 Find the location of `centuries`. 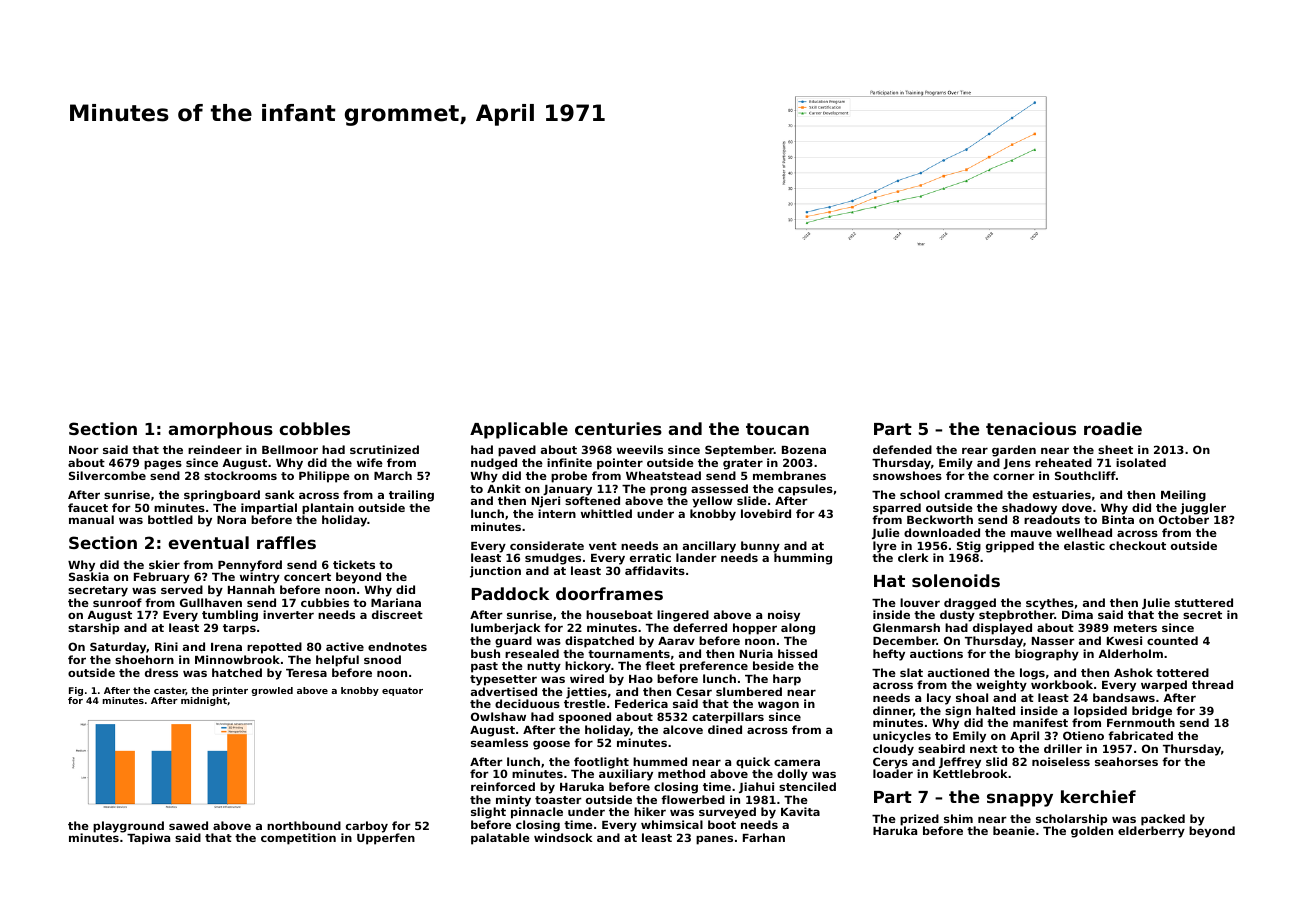

centuries is located at coordinates (618, 428).
